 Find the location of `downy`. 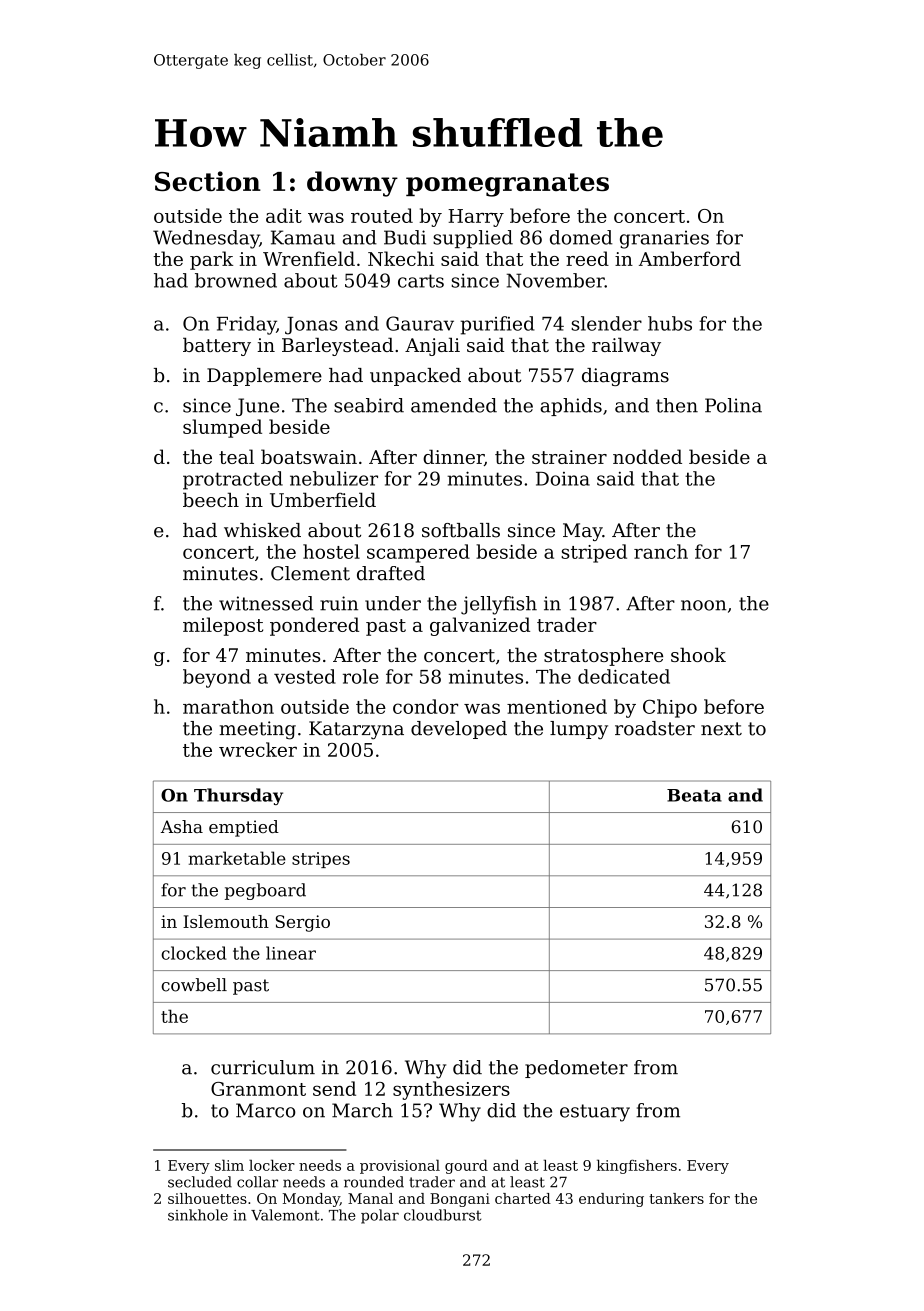

downy is located at coordinates (352, 184).
